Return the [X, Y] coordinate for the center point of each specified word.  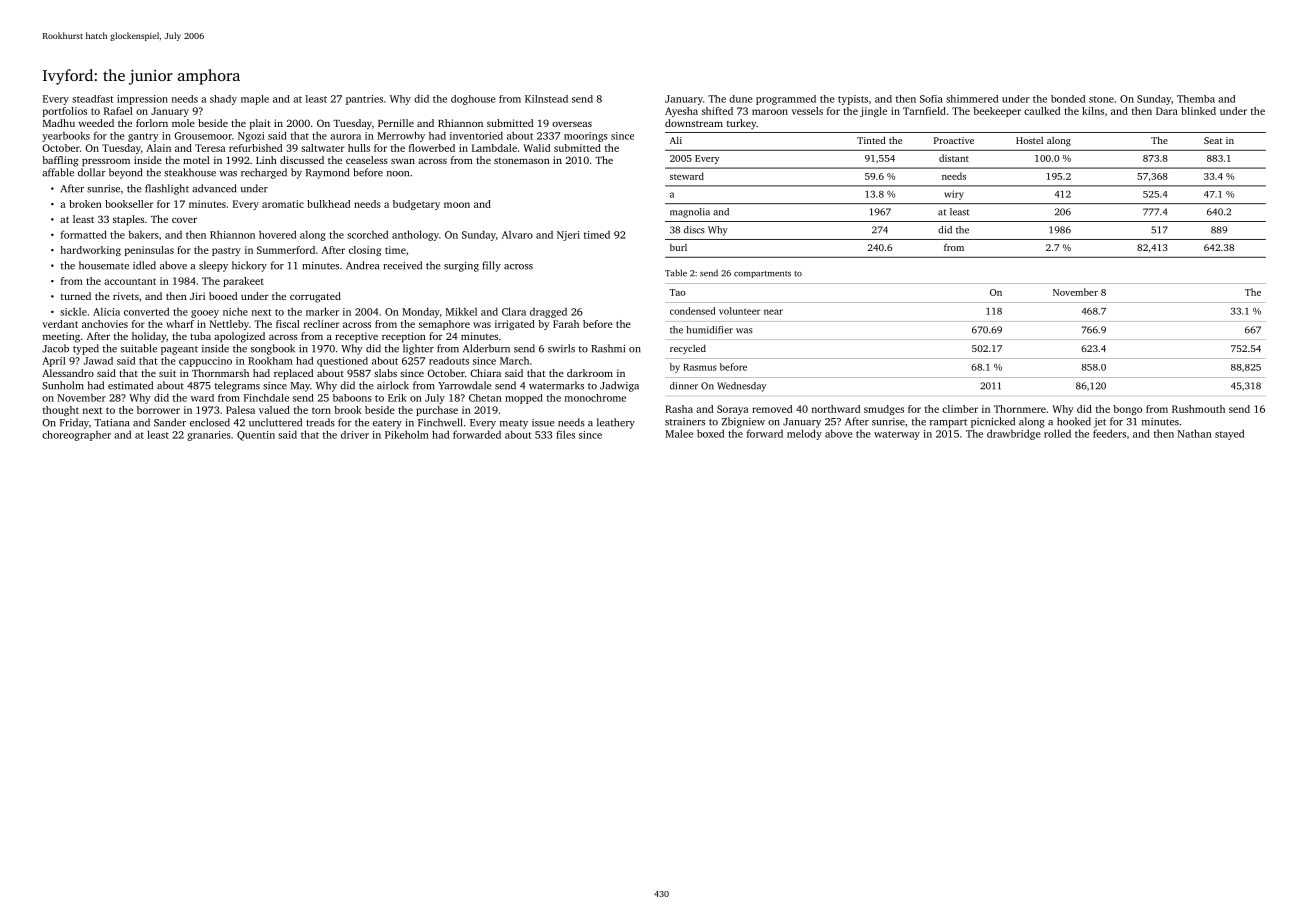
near [773, 312]
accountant [130, 281]
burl [678, 247]
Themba [1196, 99]
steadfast [93, 99]
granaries [209, 436]
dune [741, 99]
